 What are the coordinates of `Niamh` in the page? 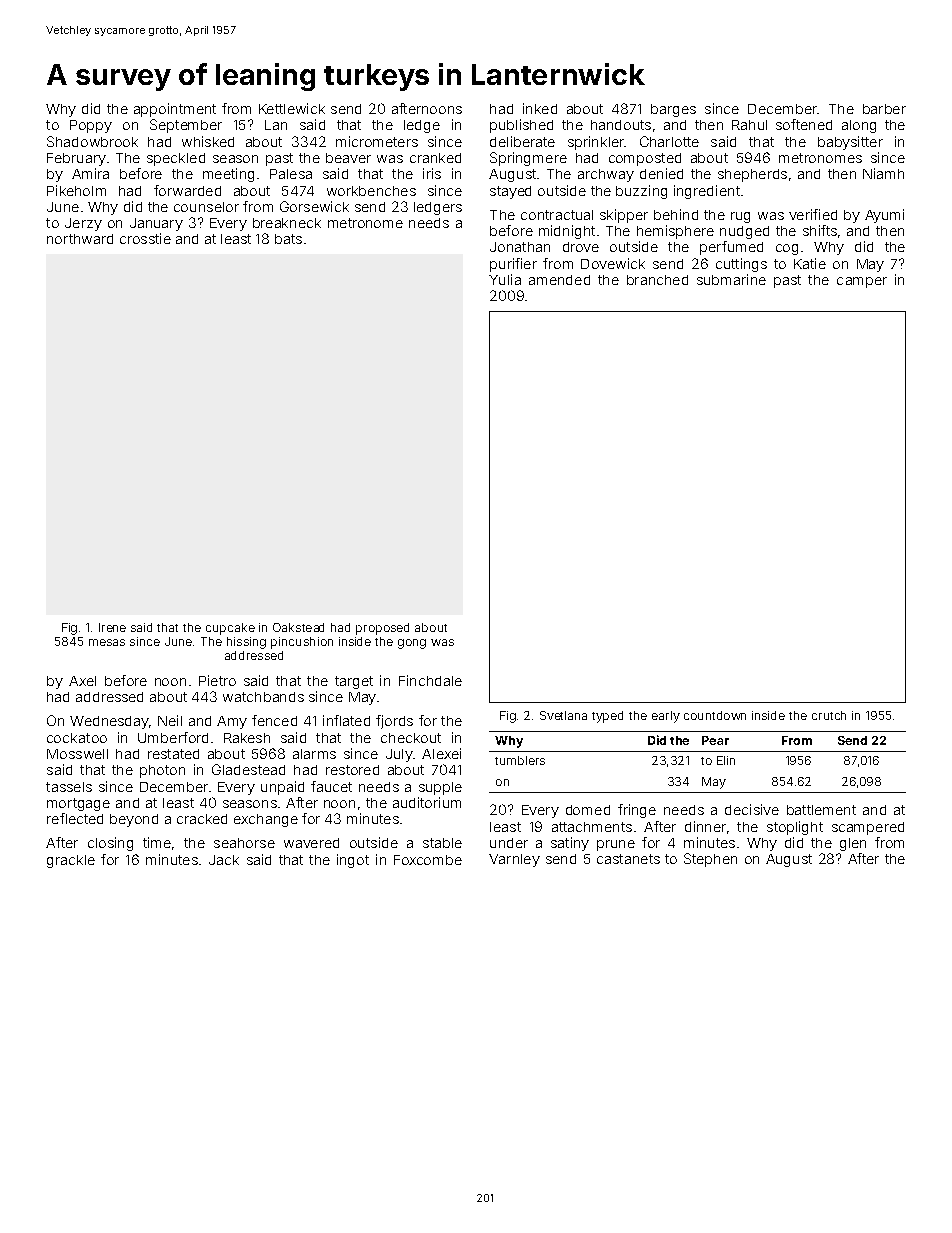 It's located at (883, 173).
